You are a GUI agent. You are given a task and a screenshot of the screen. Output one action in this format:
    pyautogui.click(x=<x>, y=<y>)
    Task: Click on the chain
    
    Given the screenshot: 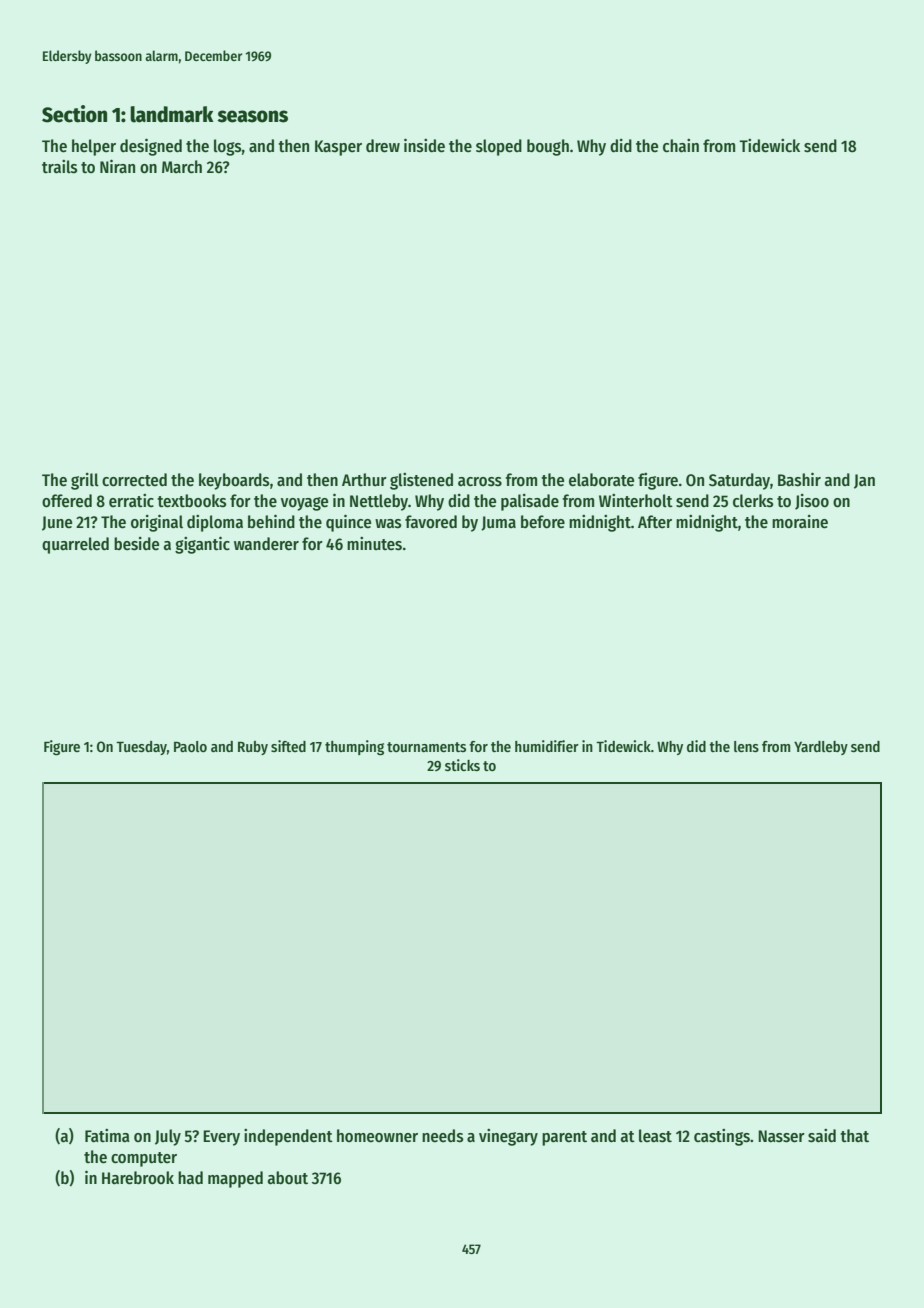 What is the action you would take?
    pyautogui.click(x=681, y=146)
